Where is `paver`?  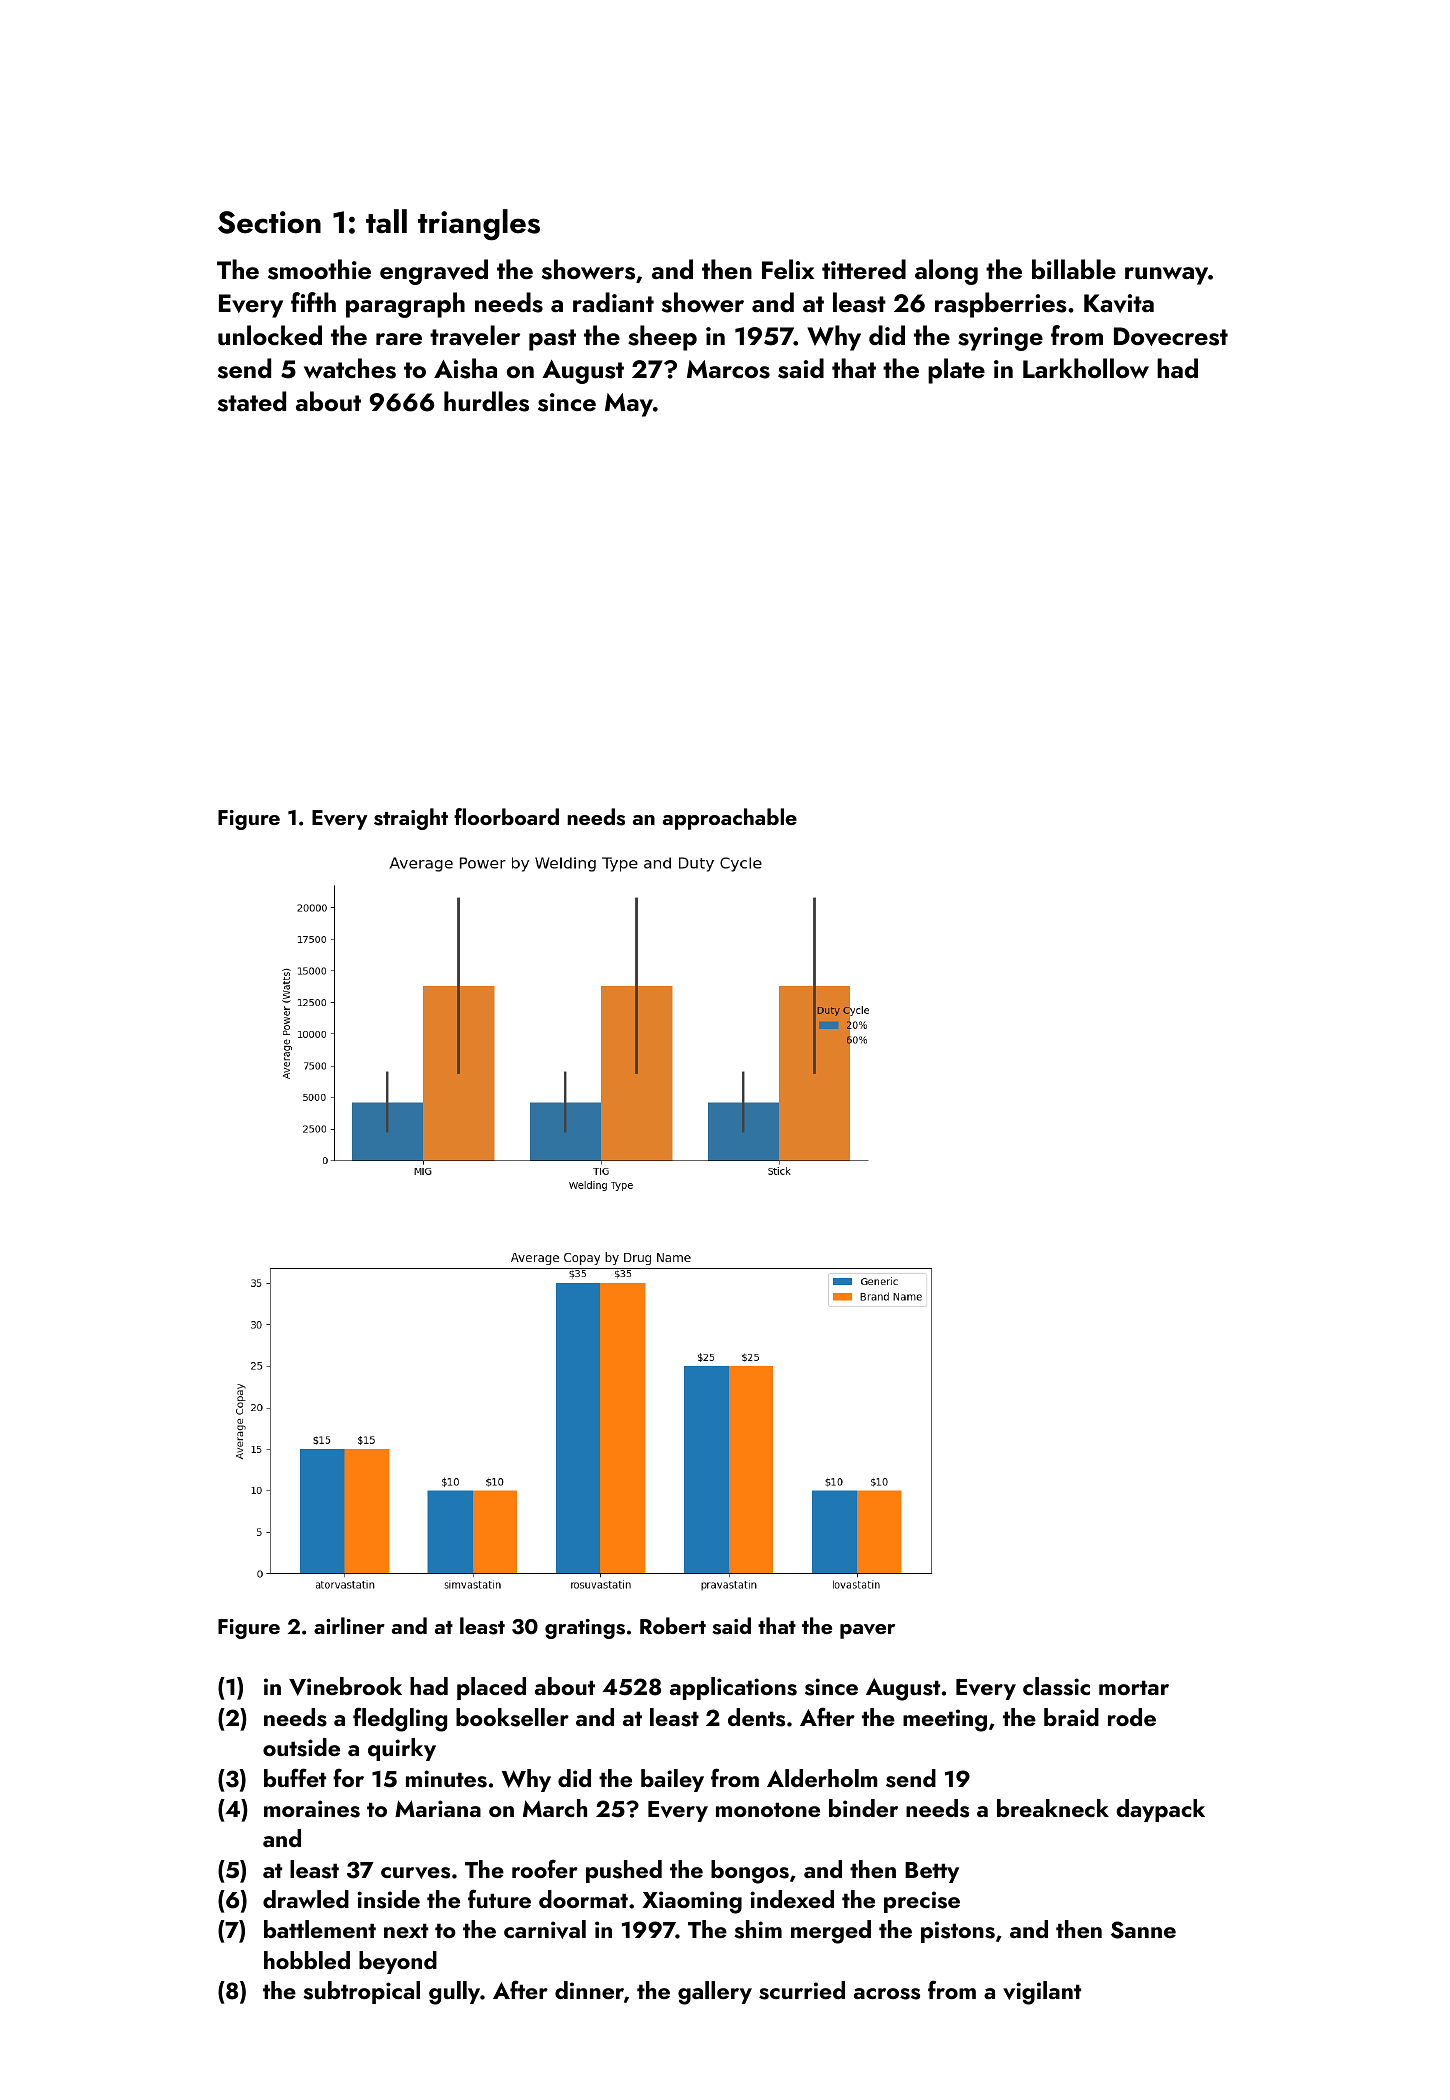 paver is located at coordinates (867, 1631).
